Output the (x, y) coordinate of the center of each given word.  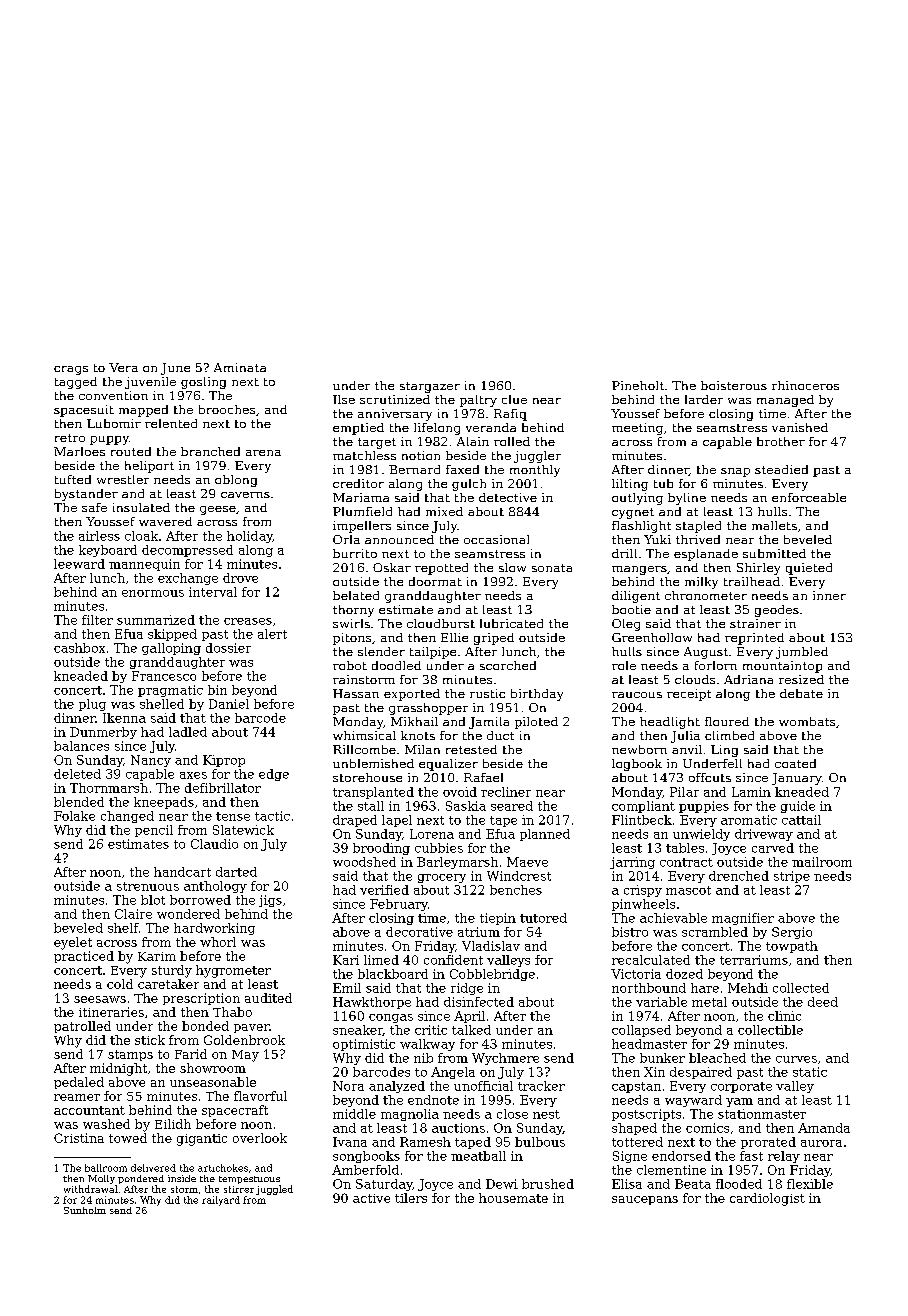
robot (350, 665)
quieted (809, 569)
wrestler (123, 479)
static (810, 1072)
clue (514, 399)
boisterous (734, 385)
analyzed (397, 1087)
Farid (191, 1054)
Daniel (229, 704)
